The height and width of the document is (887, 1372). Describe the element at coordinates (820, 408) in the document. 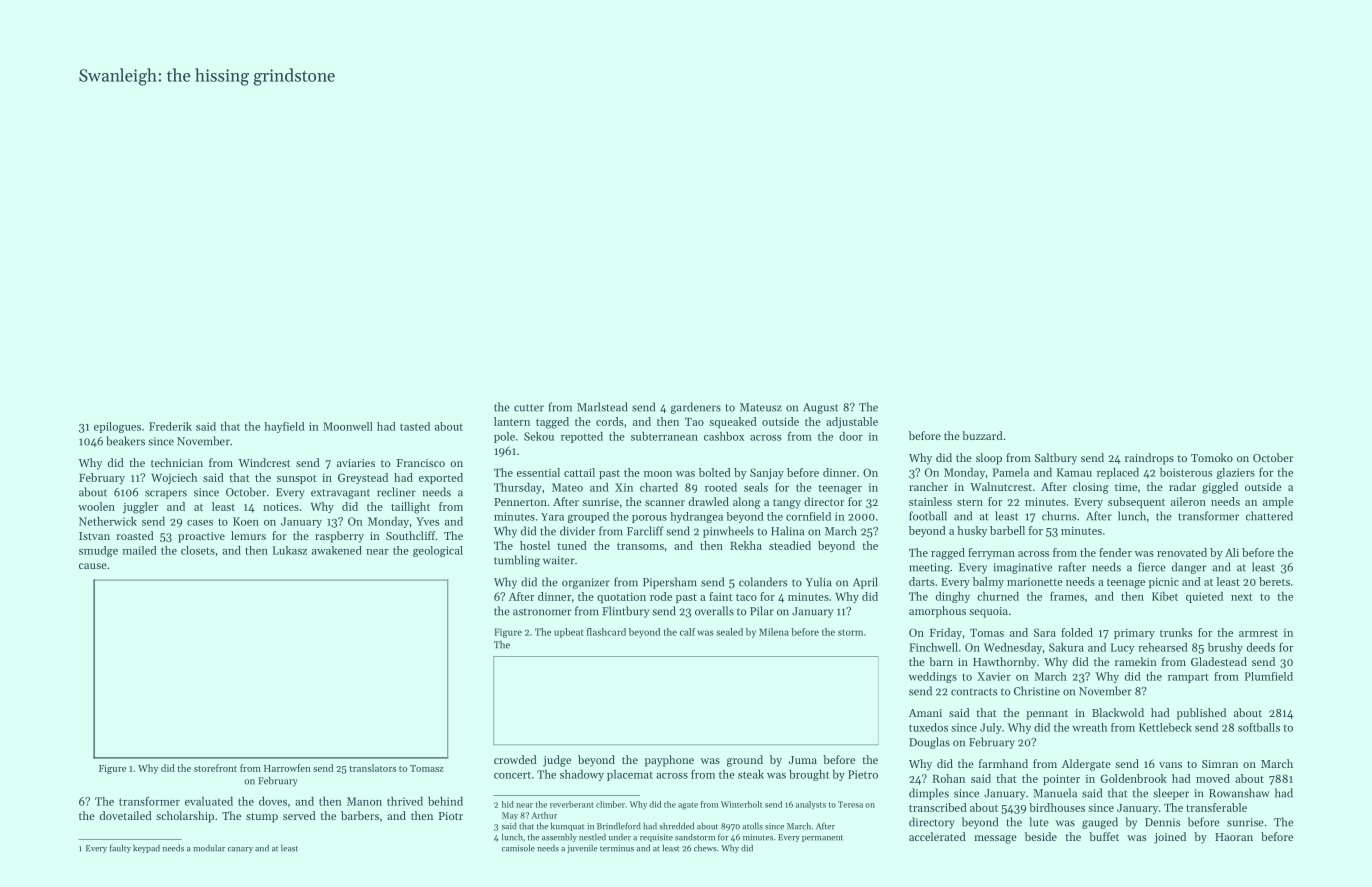

I see `August` at that location.
